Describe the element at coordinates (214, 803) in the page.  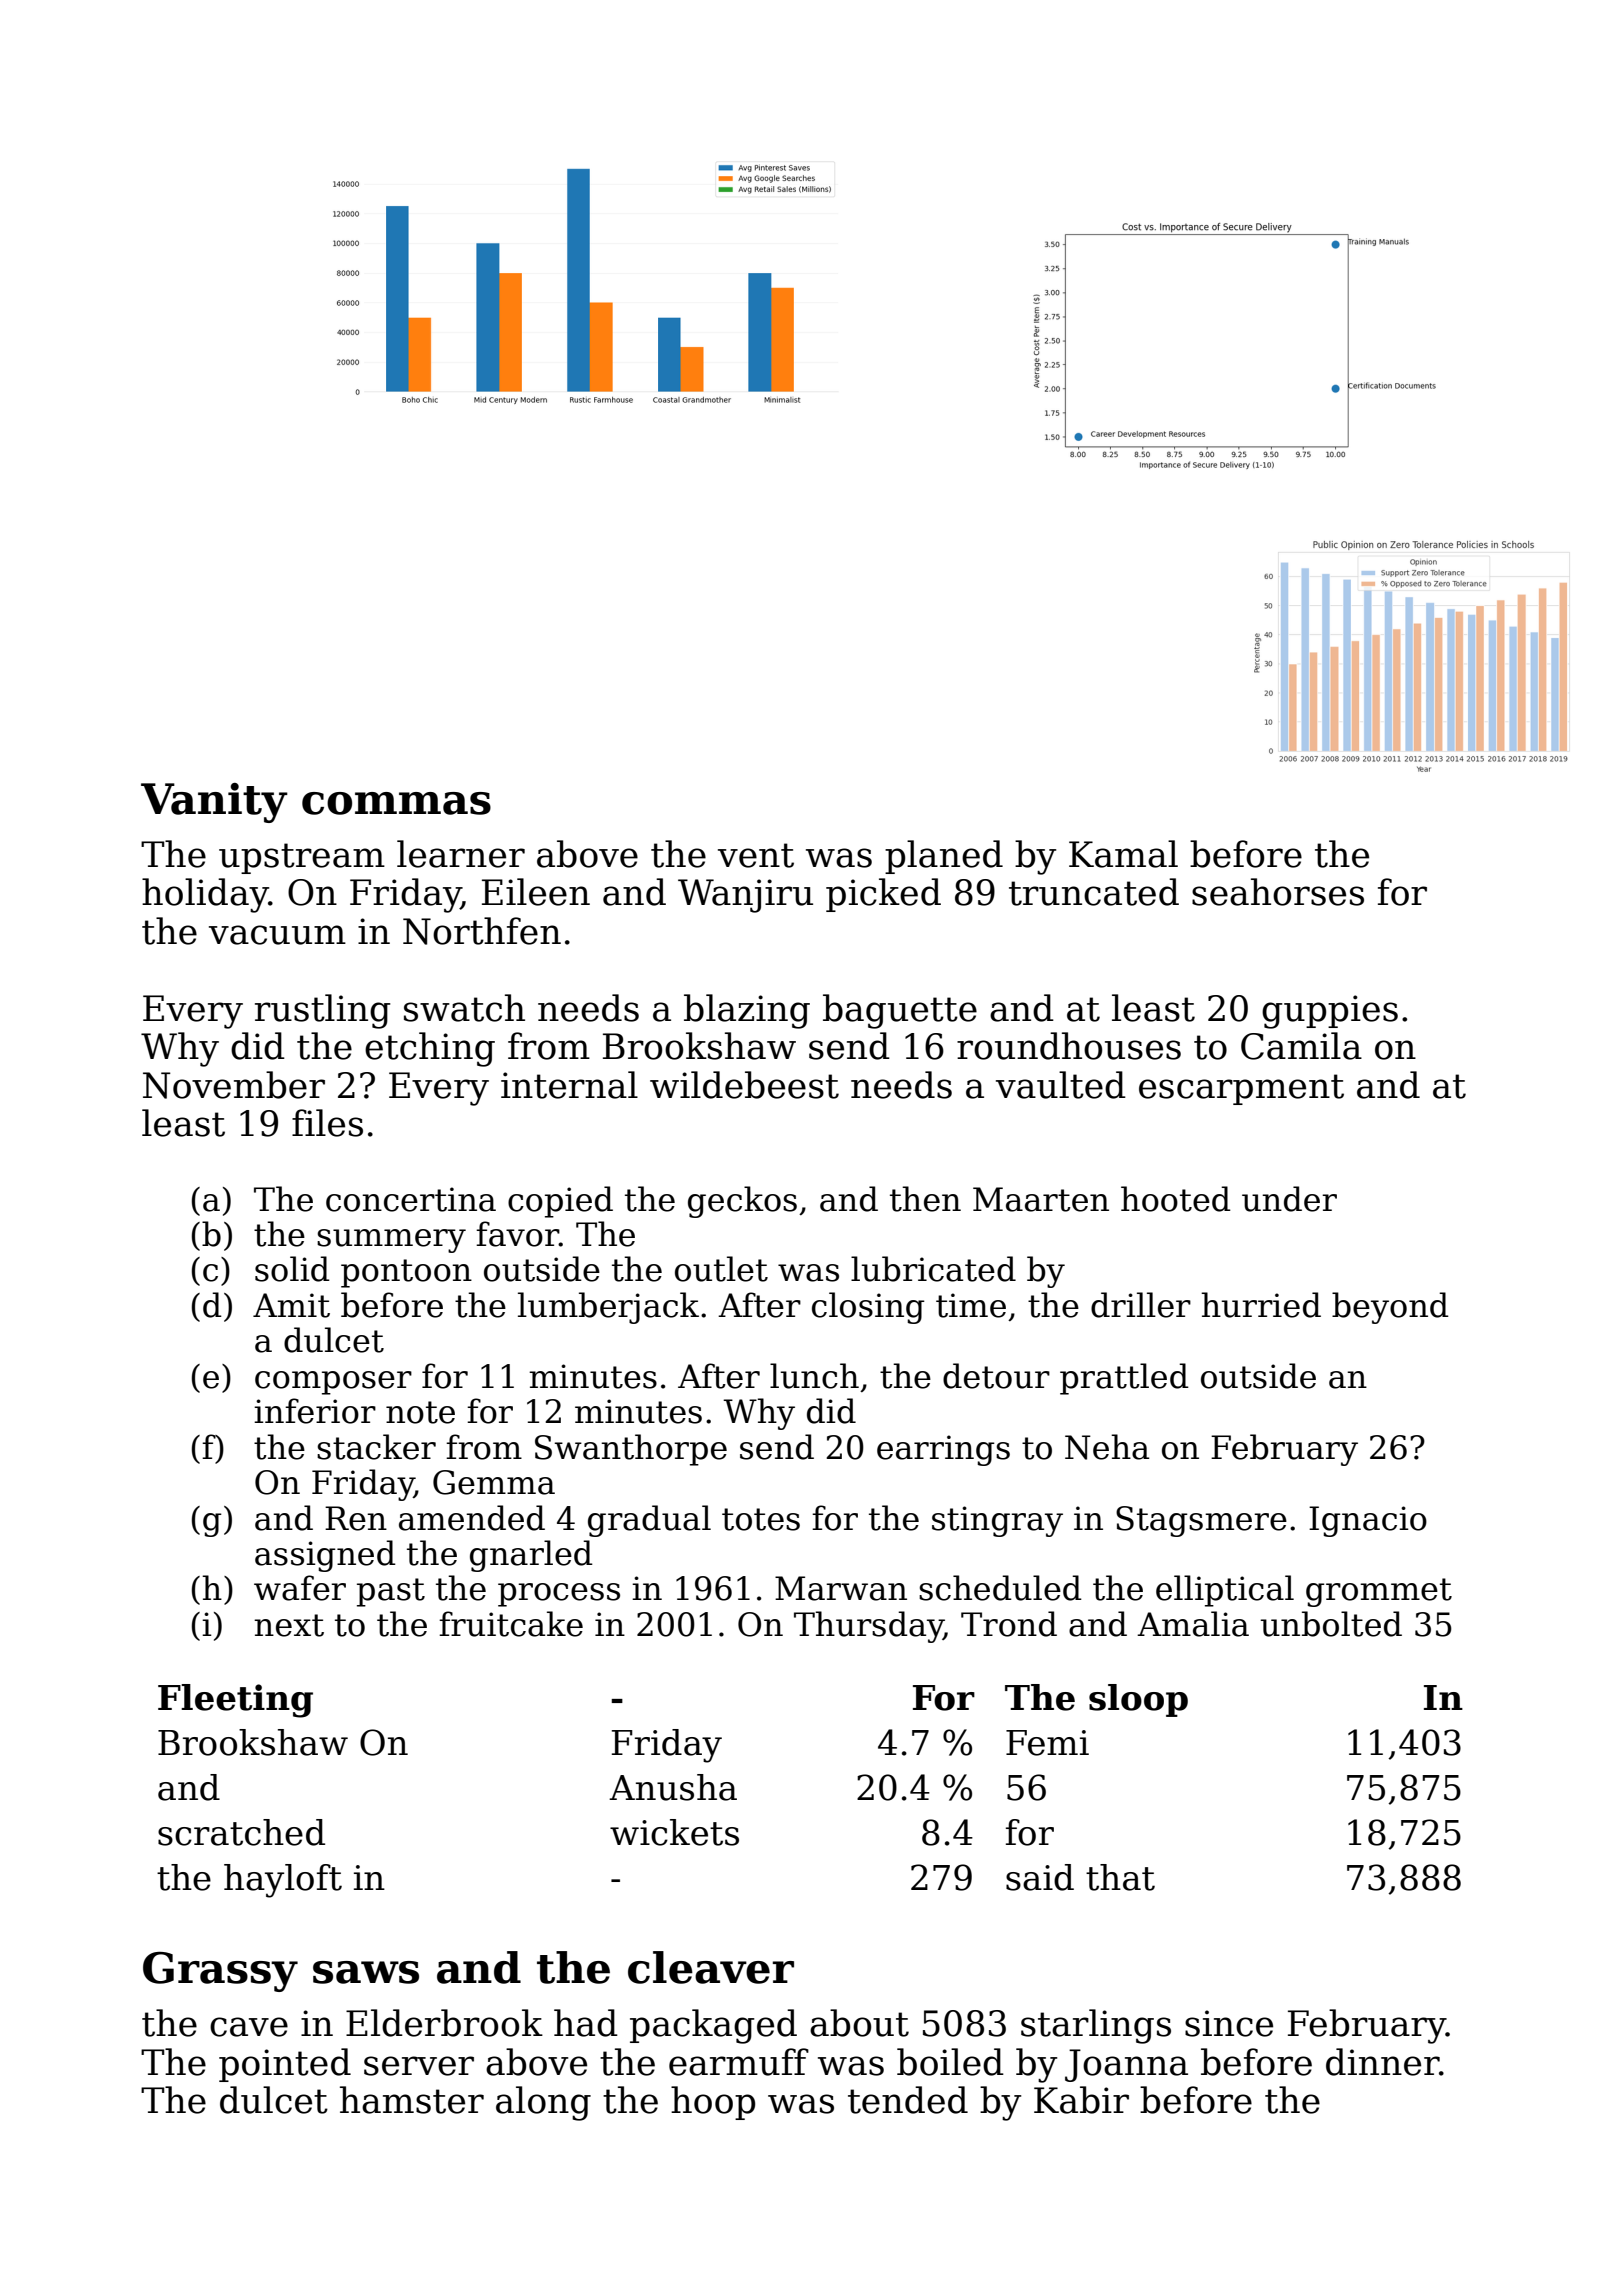
I see `Vanity` at that location.
